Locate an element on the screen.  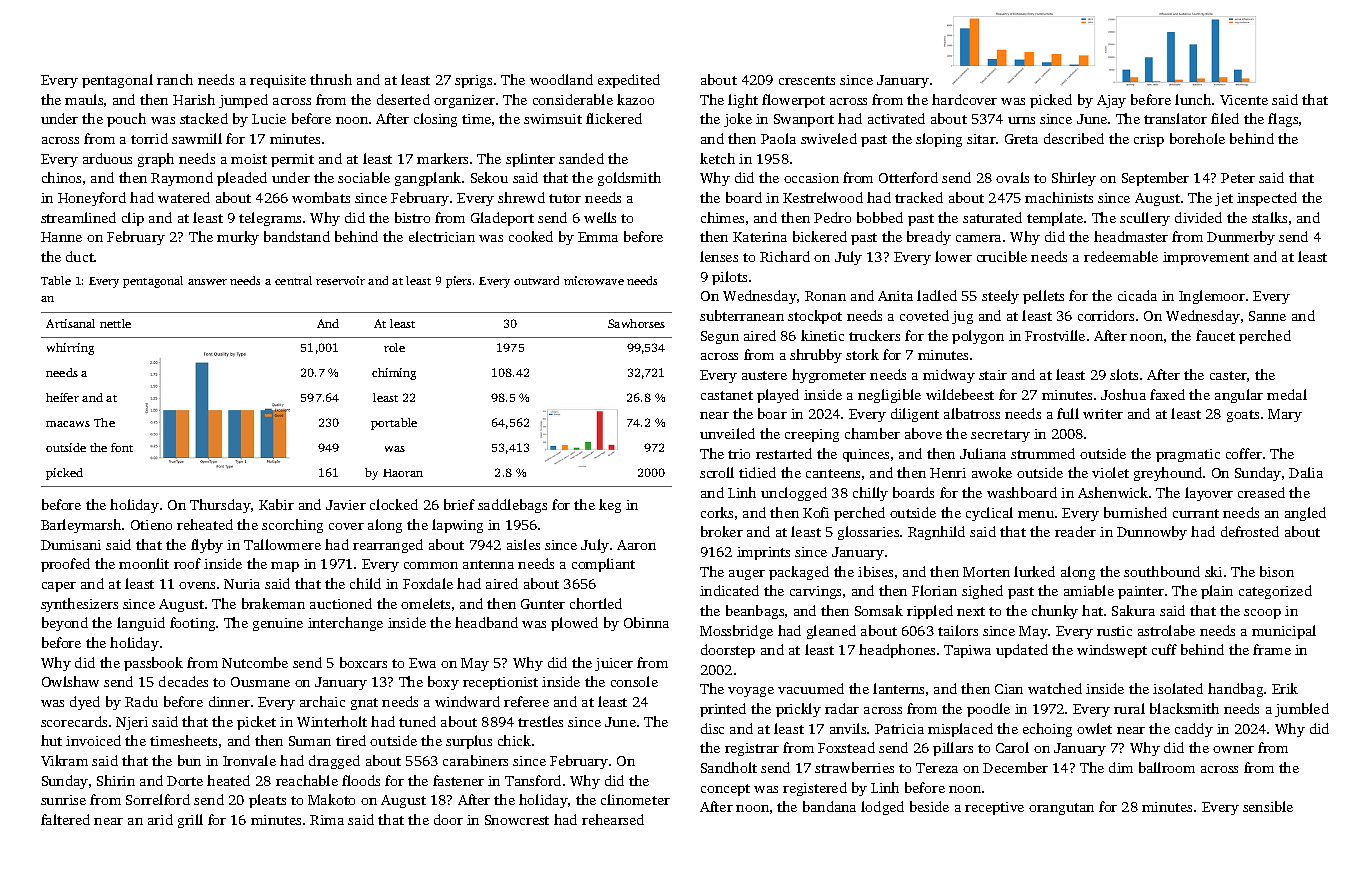
Segun is located at coordinates (720, 337).
